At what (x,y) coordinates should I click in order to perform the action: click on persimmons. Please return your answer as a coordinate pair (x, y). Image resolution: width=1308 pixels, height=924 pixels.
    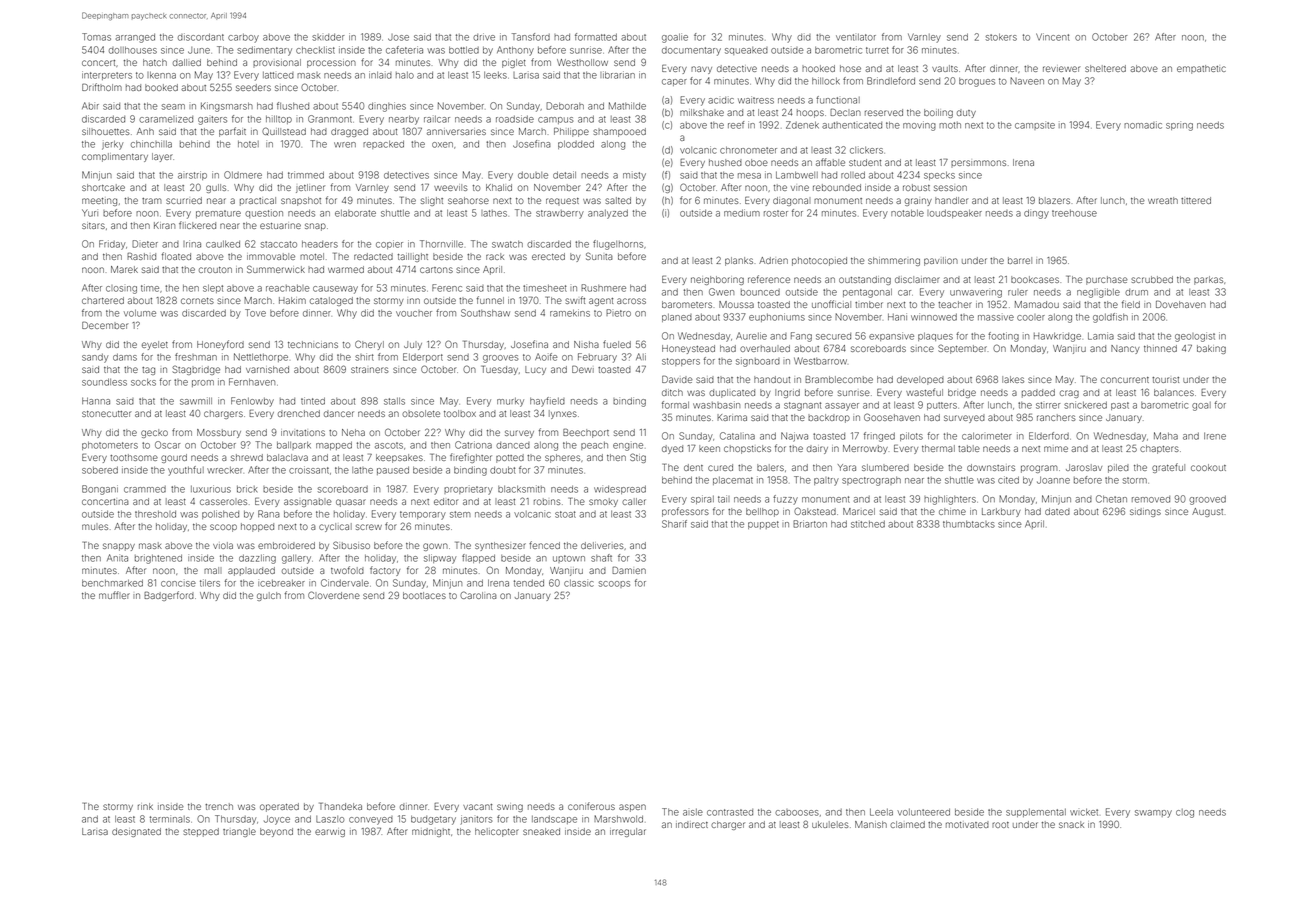
    Looking at the image, I should click on (978, 163).
